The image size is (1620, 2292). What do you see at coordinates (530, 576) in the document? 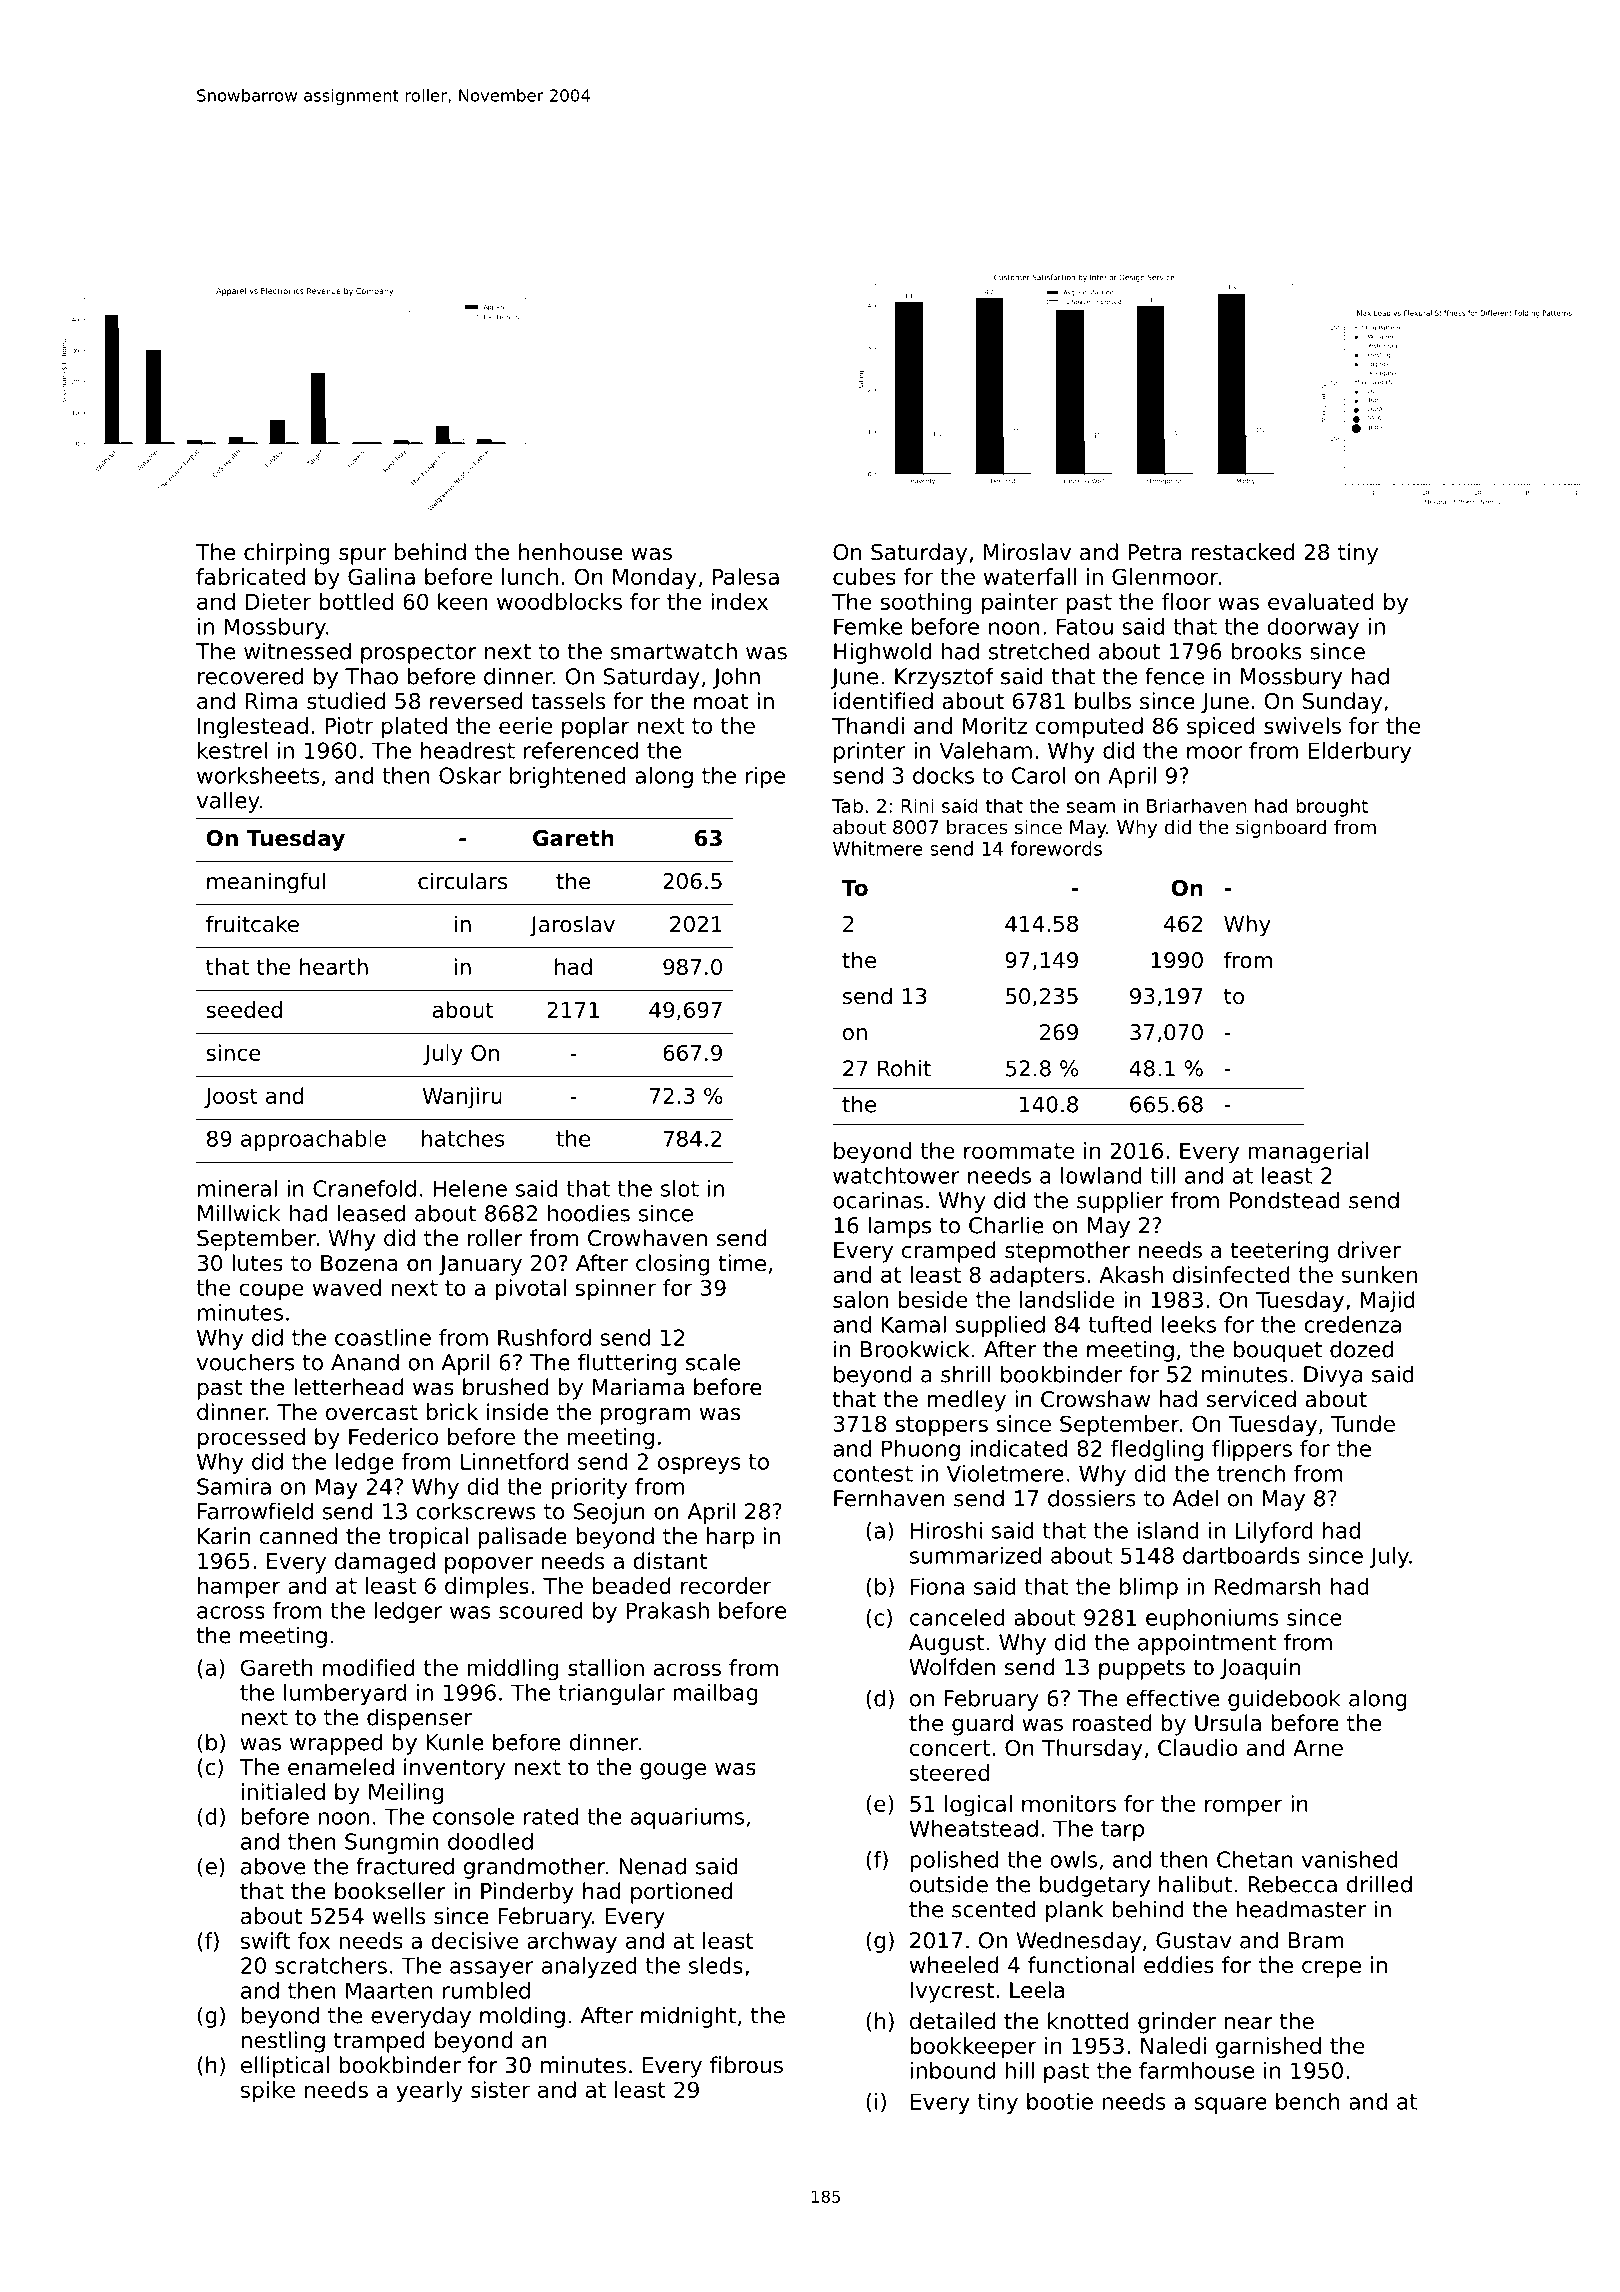
I see `lunch` at bounding box center [530, 576].
